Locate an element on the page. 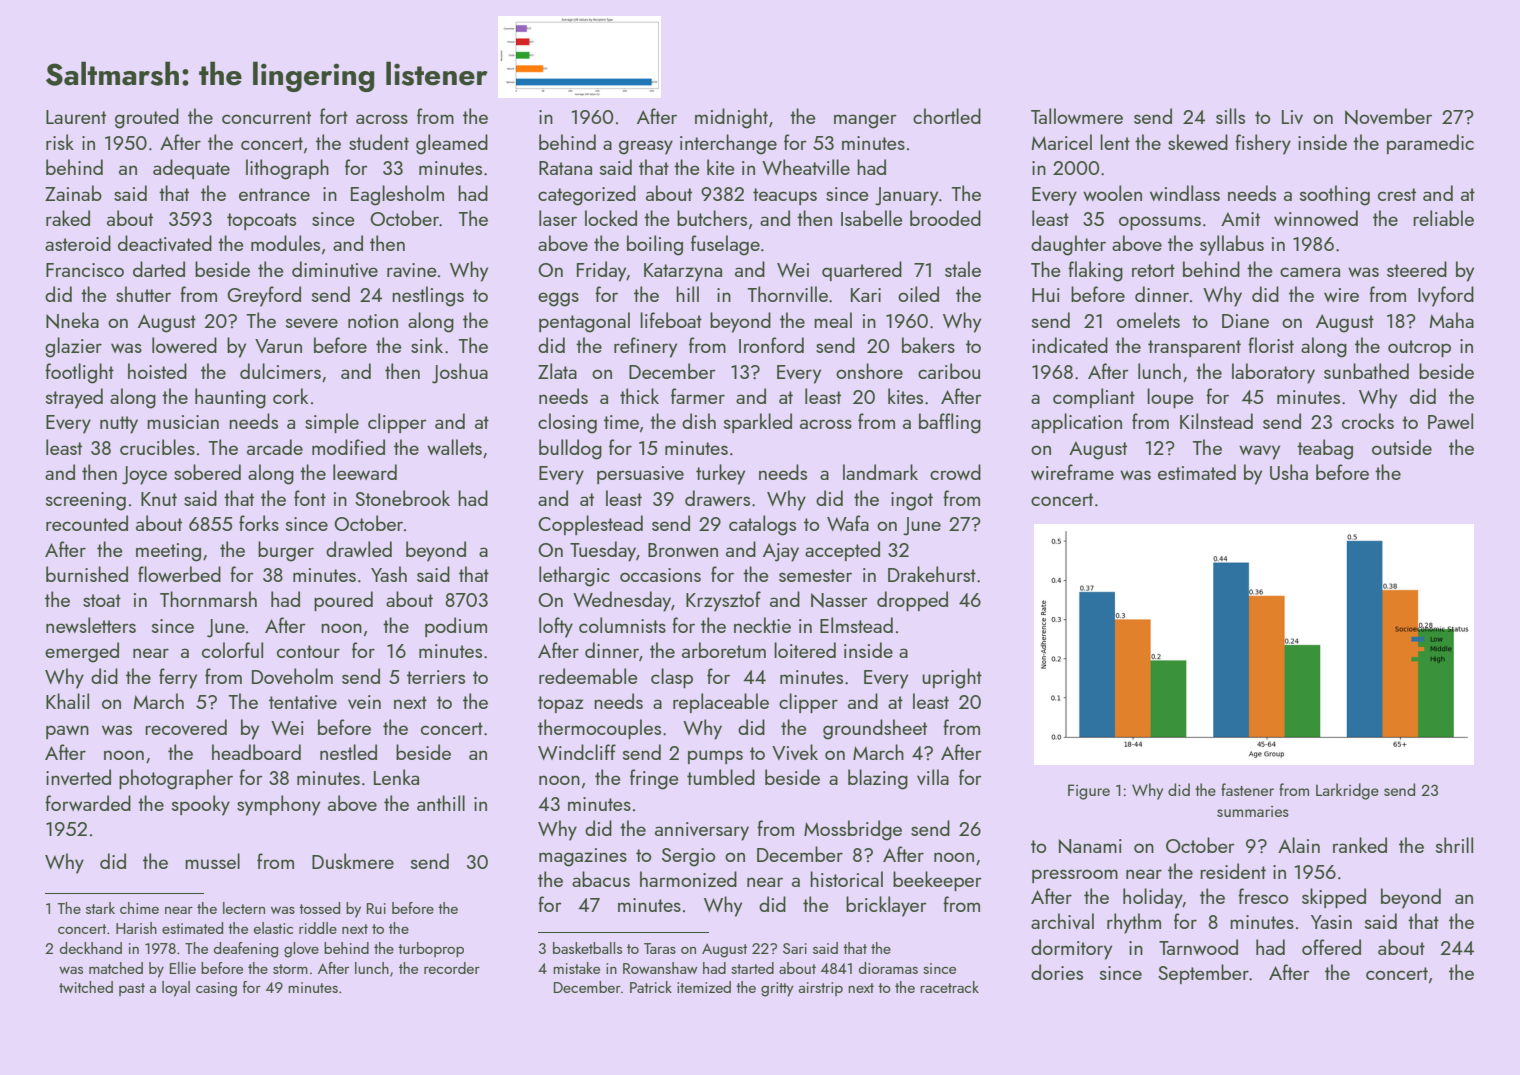 This image has width=1520, height=1075. outcrop is located at coordinates (1419, 348).
